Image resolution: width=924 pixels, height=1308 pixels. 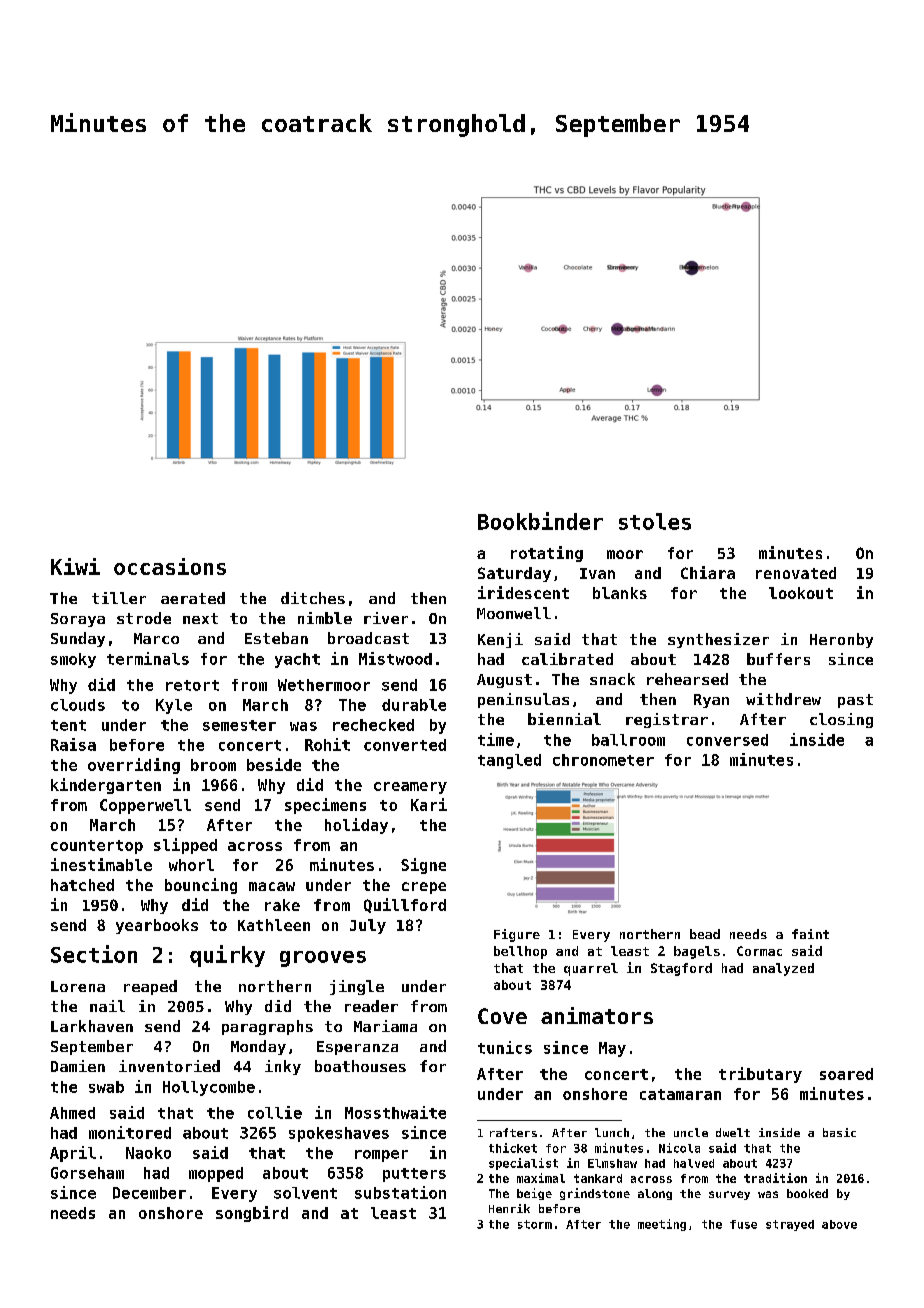 I want to click on stoles, so click(x=655, y=521).
